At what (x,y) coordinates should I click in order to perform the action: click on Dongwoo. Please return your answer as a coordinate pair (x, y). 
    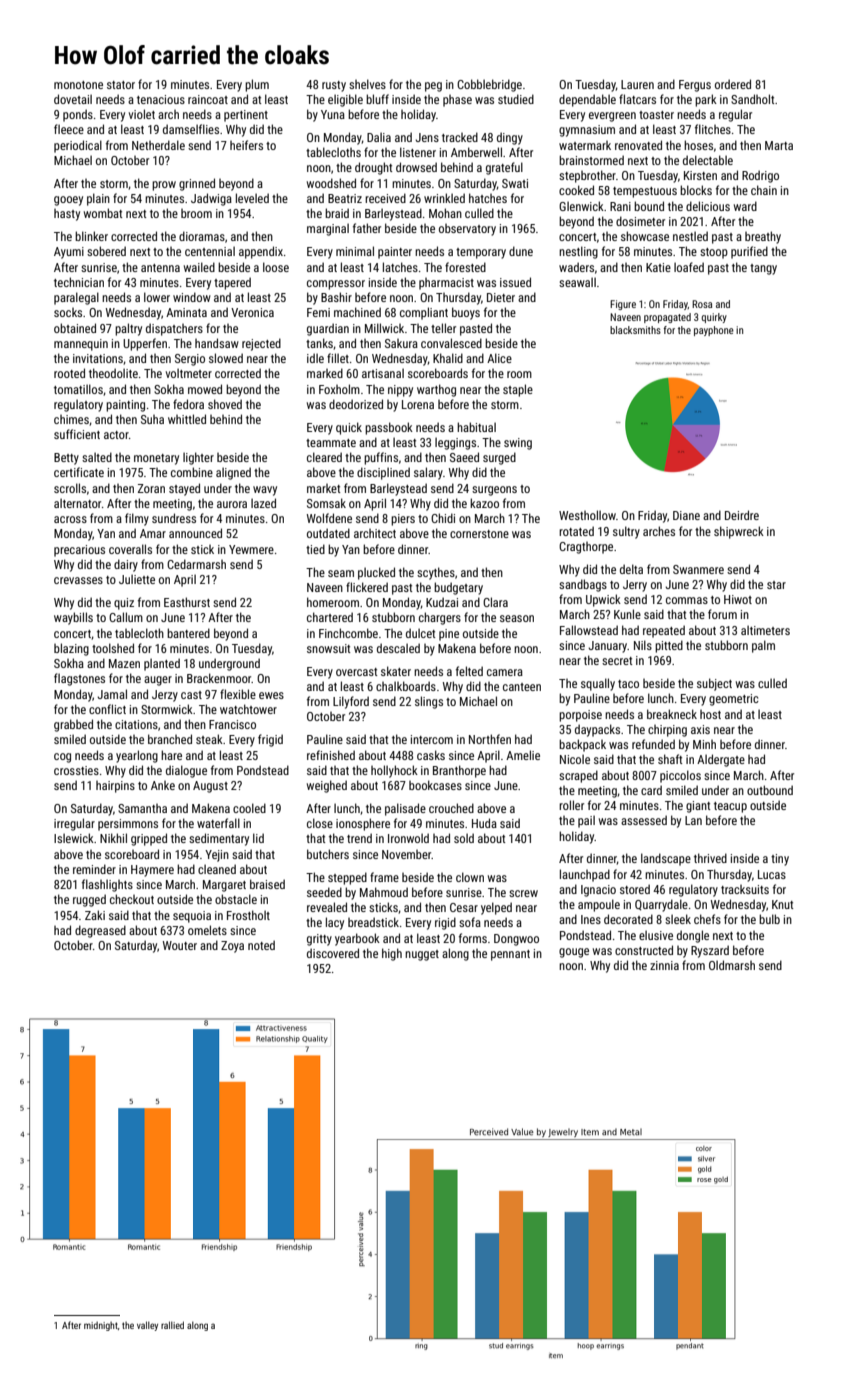
    Looking at the image, I should click on (516, 940).
